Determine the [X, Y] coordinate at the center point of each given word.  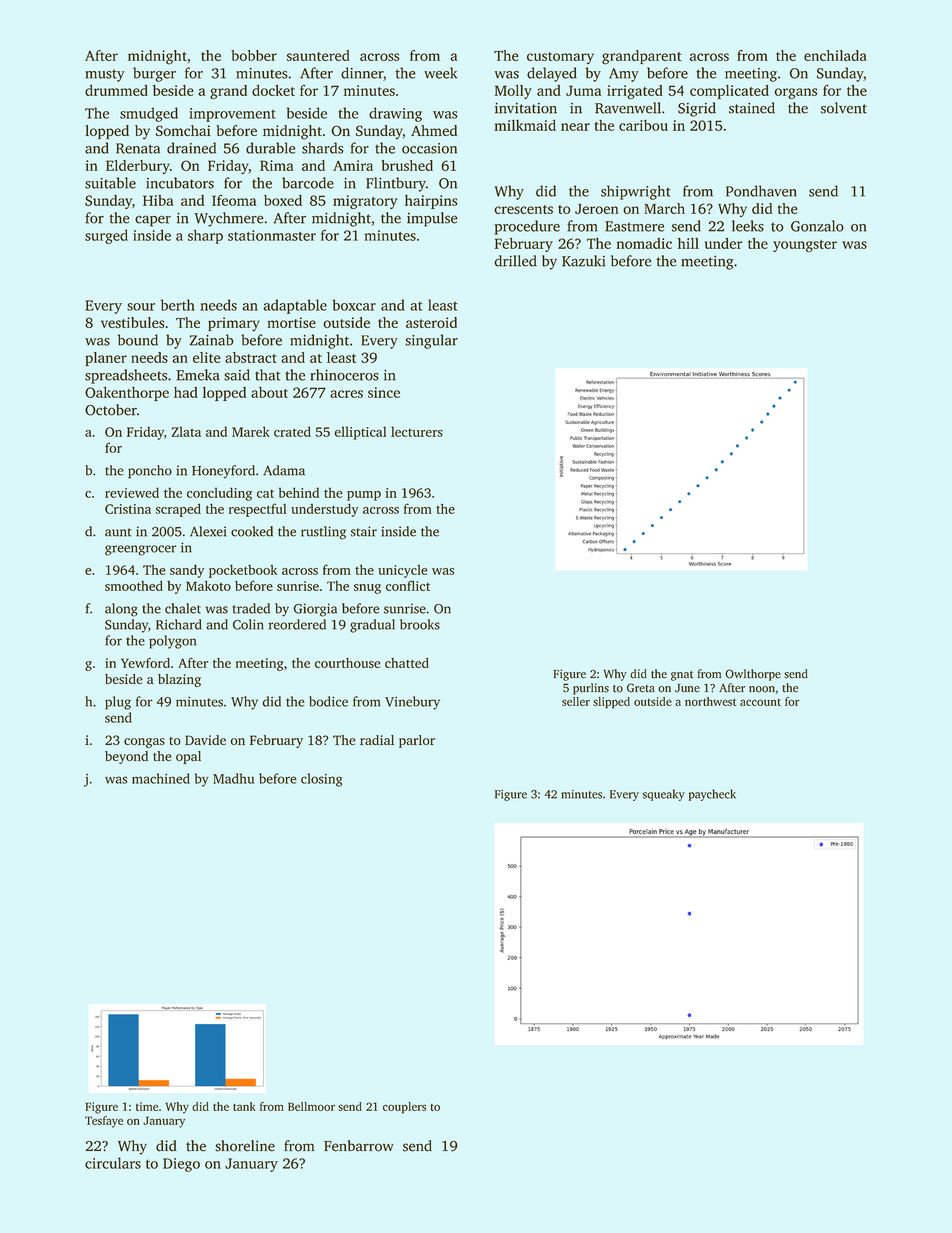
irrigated [635, 92]
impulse [432, 219]
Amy [624, 75]
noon [762, 689]
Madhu [233, 778]
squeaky [664, 795]
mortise [292, 322]
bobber [254, 55]
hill [688, 243]
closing [321, 780]
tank [244, 1106]
